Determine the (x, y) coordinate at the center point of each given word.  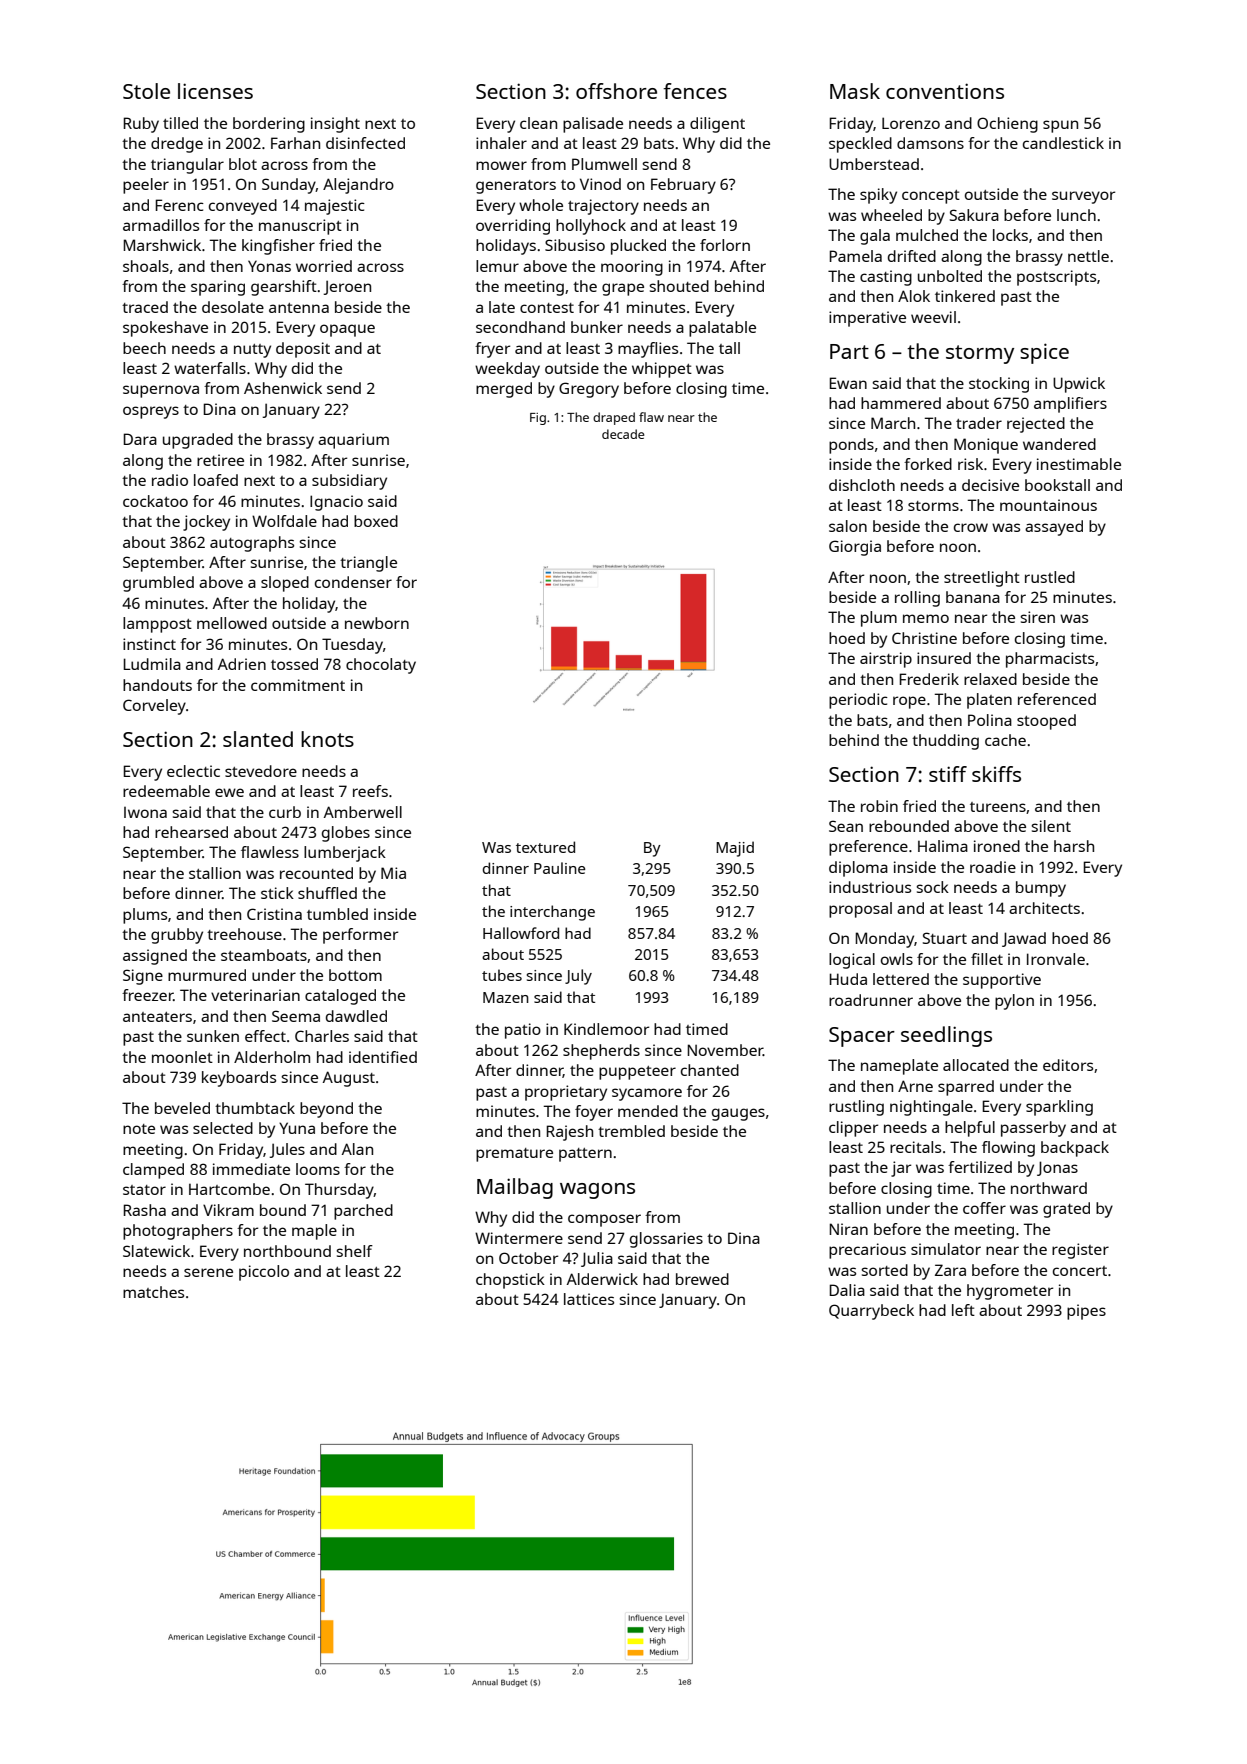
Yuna (297, 1128)
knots (327, 739)
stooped (1046, 722)
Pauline (559, 868)
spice (1044, 353)
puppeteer (637, 1073)
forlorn (725, 245)
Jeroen (347, 287)
